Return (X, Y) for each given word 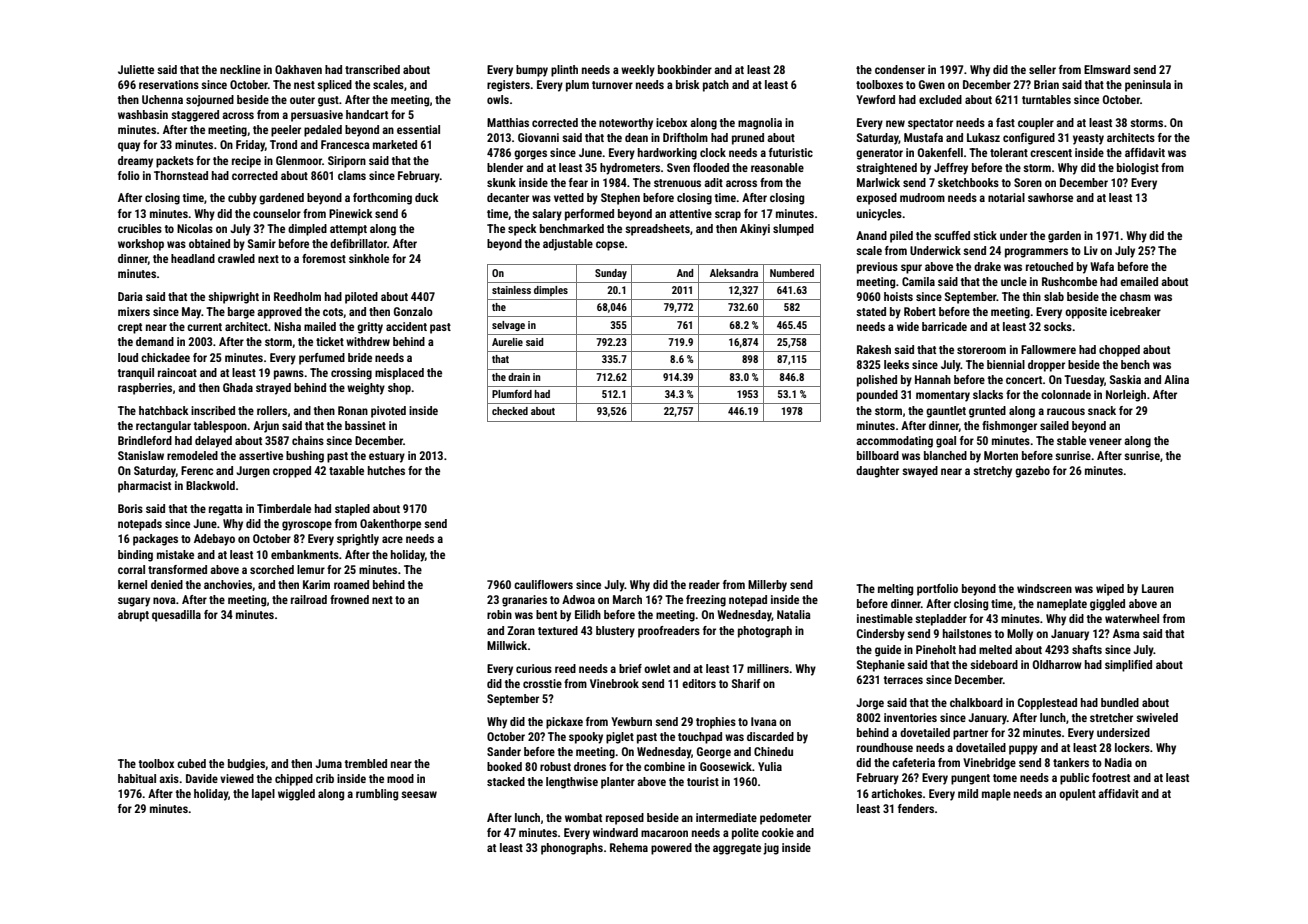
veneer (1105, 441)
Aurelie (507, 342)
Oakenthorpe (390, 525)
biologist (1138, 169)
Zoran (521, 630)
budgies (246, 765)
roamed (351, 584)
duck (427, 197)
